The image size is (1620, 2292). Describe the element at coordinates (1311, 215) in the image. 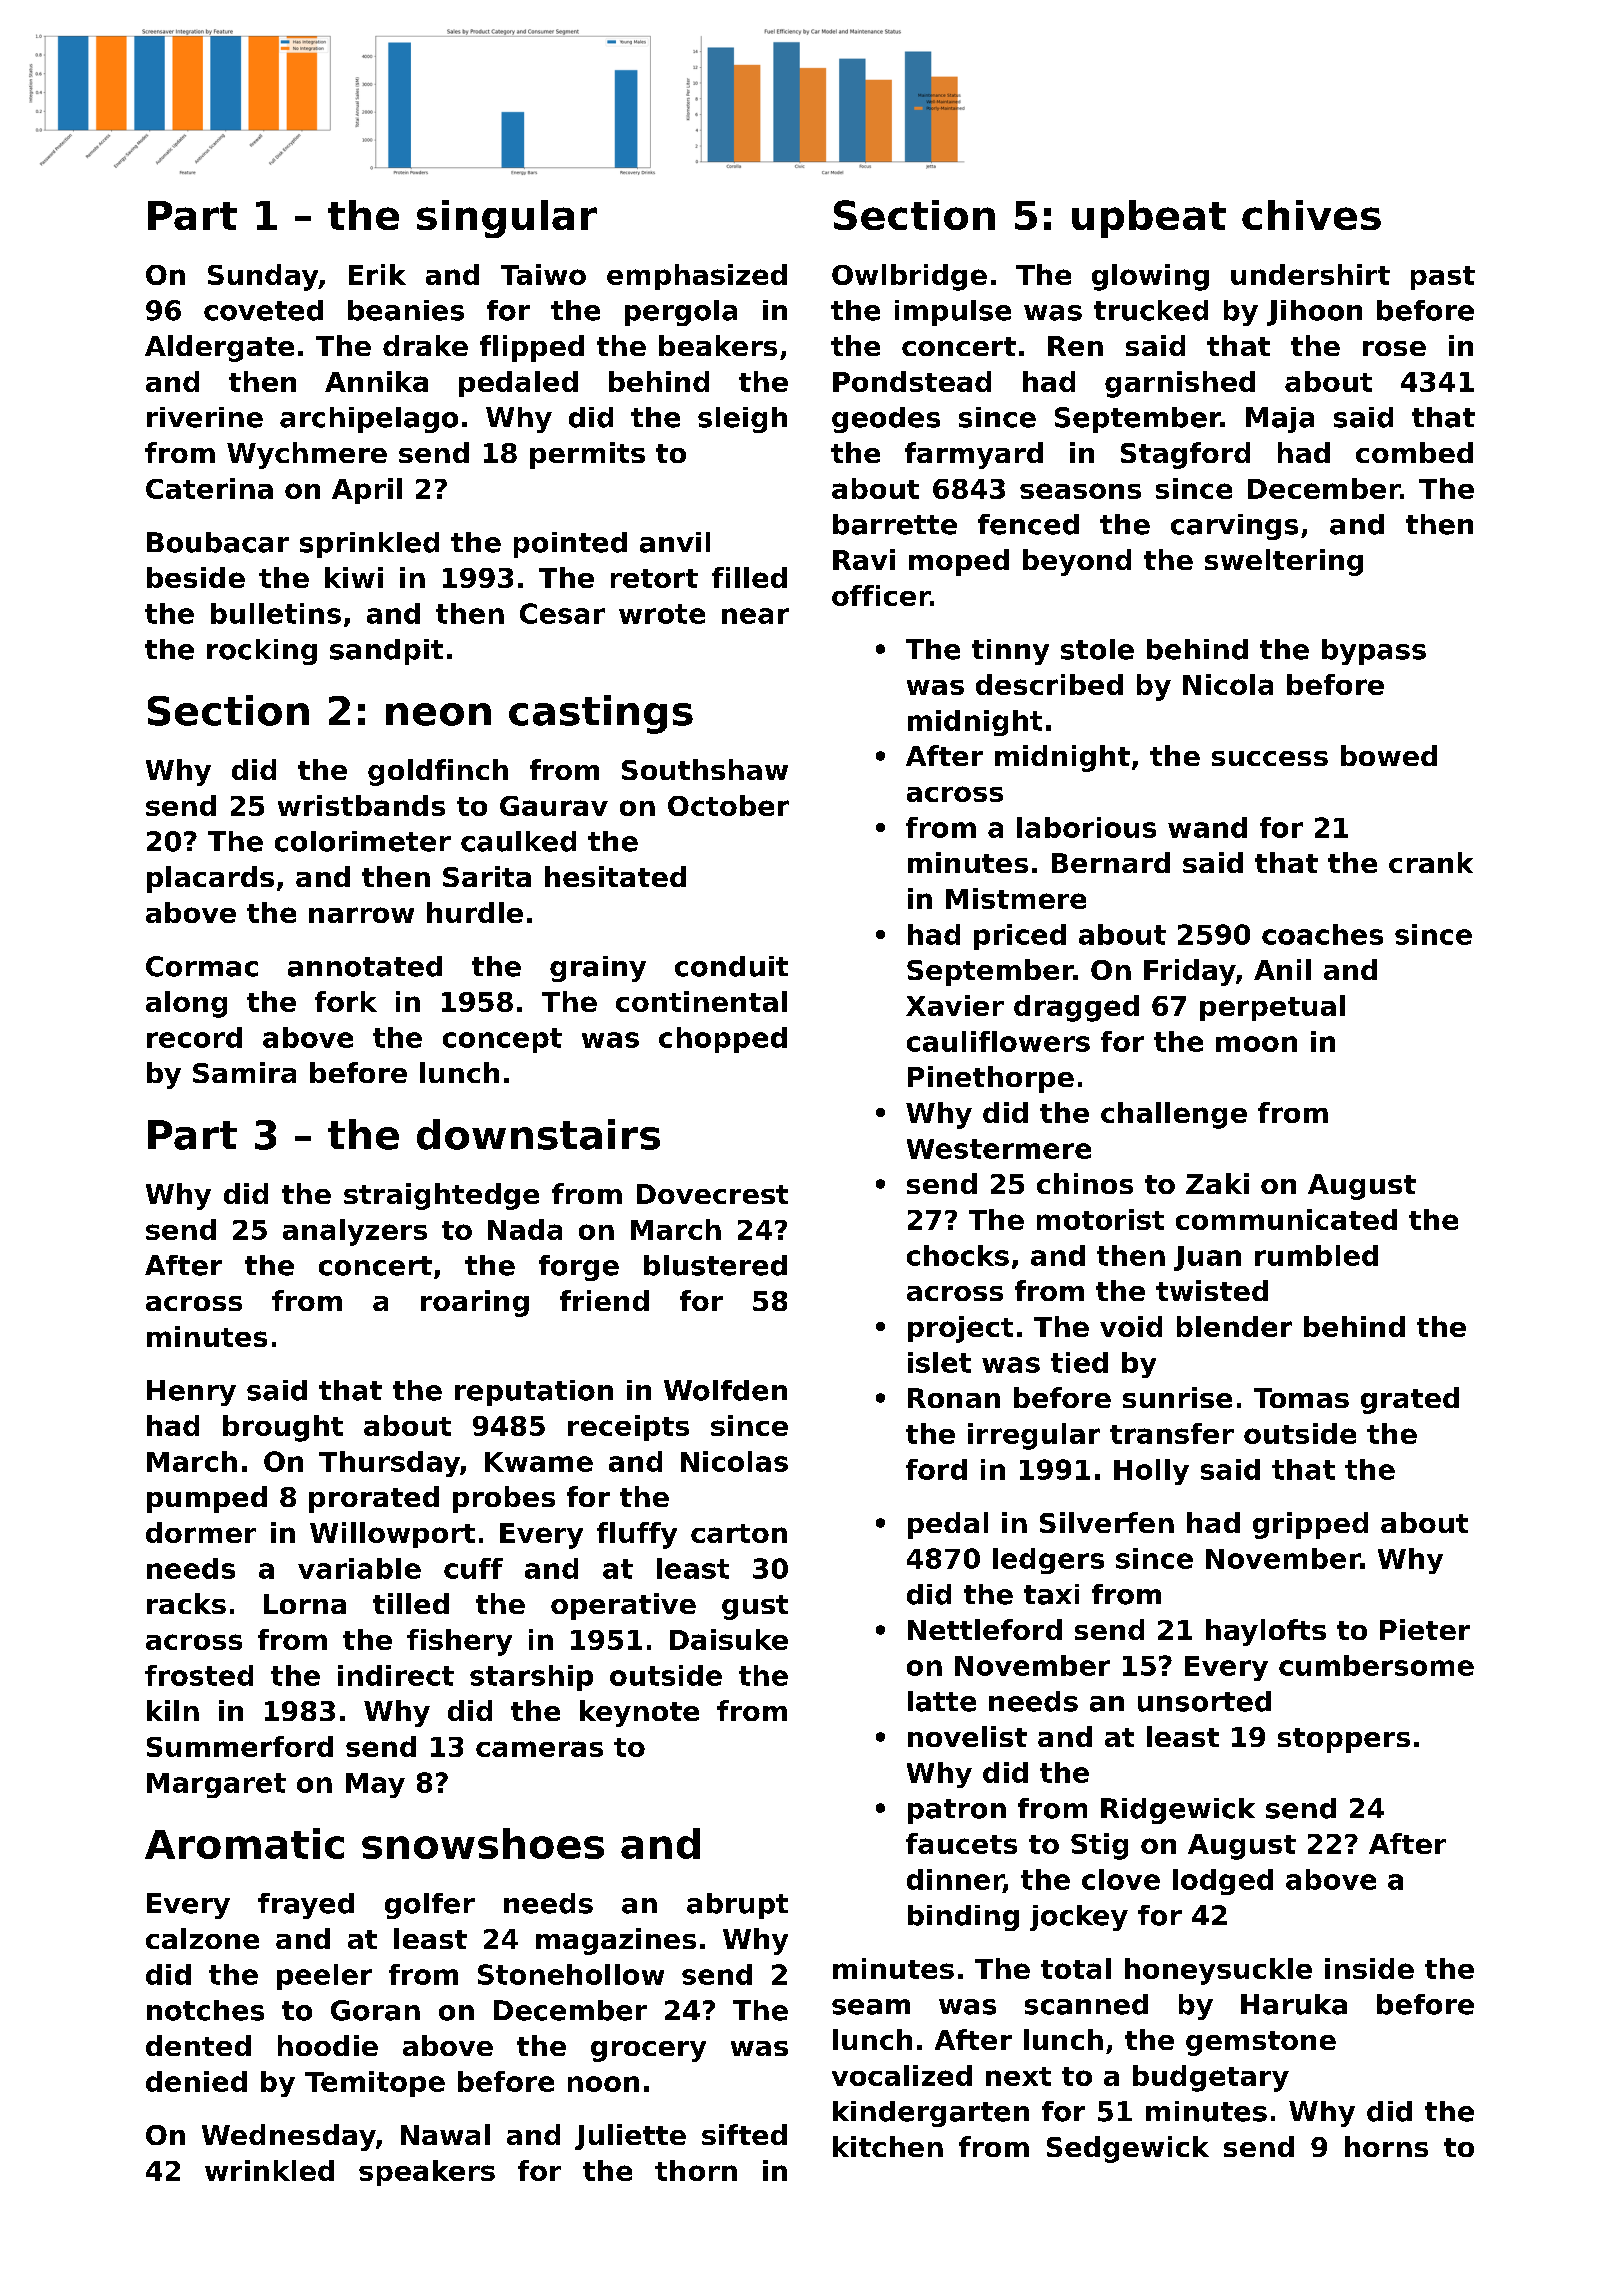

I see `chives` at that location.
